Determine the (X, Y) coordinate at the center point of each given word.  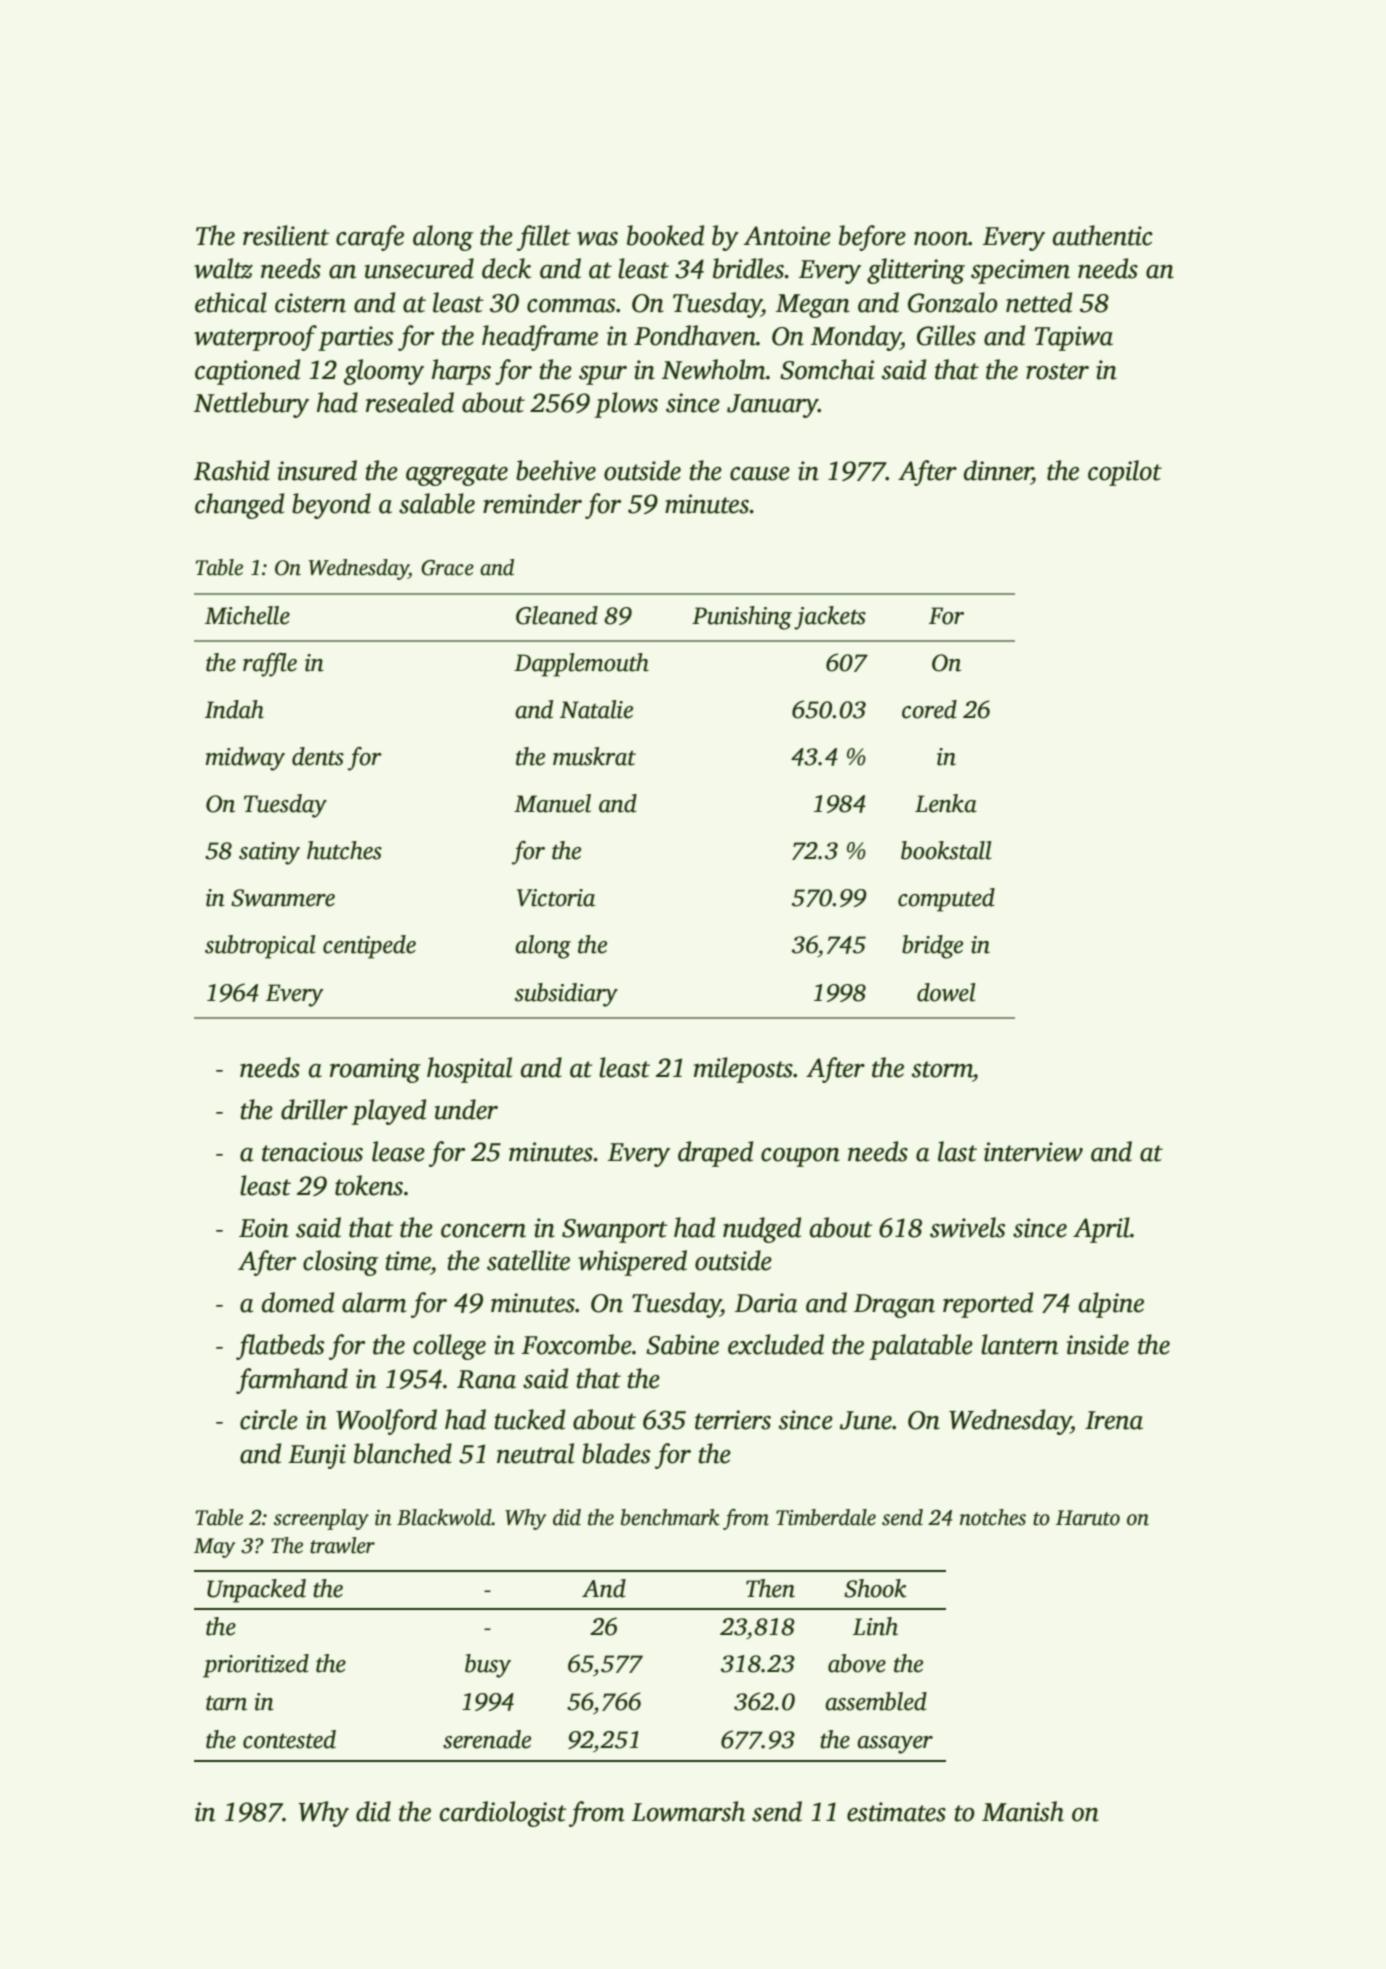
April (1101, 1230)
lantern (1019, 1344)
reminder (532, 503)
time (408, 1261)
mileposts (743, 1070)
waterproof (255, 338)
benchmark (670, 1517)
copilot (1125, 473)
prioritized (256, 1666)
